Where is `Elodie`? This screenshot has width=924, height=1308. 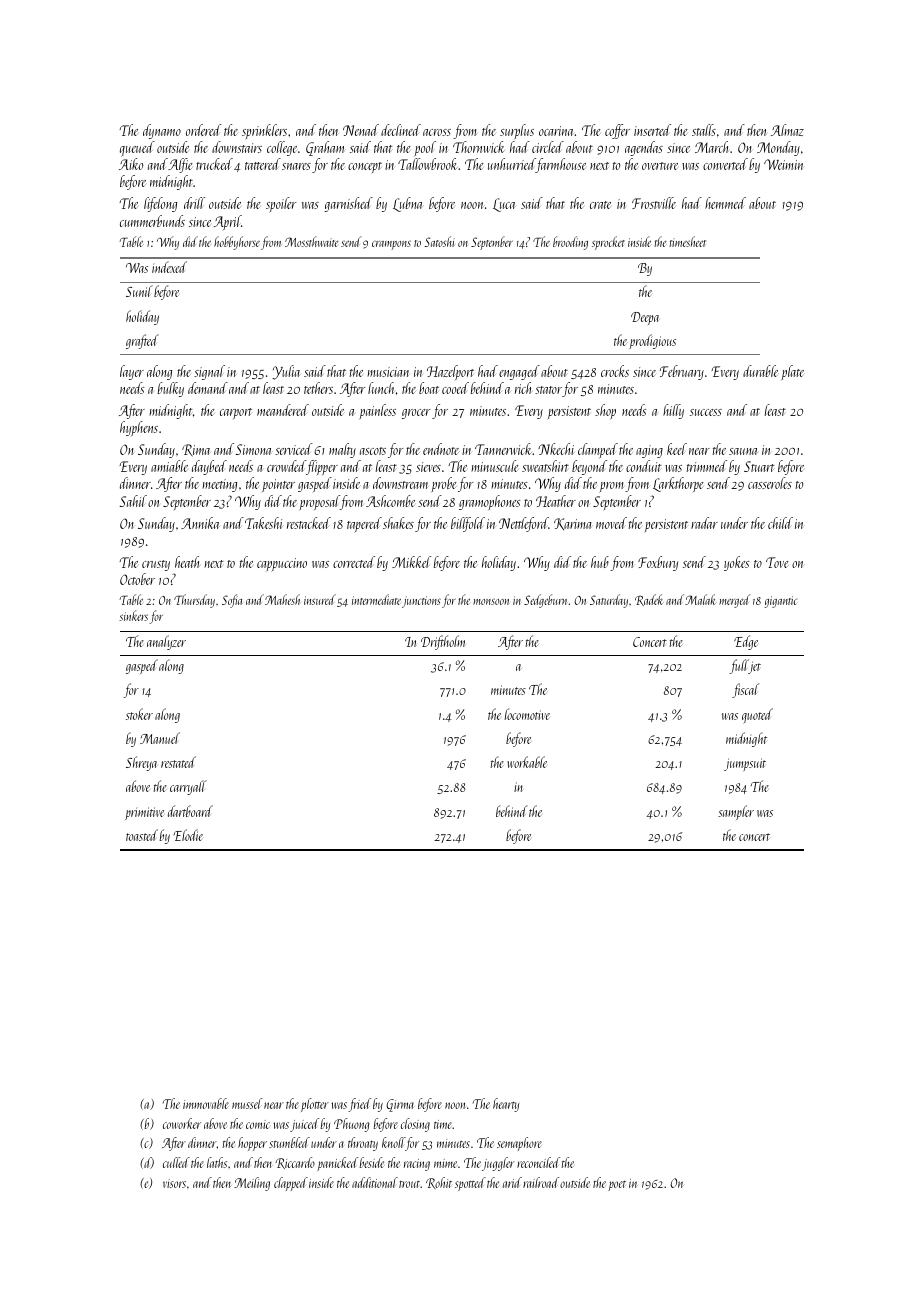
Elodie is located at coordinates (188, 835).
